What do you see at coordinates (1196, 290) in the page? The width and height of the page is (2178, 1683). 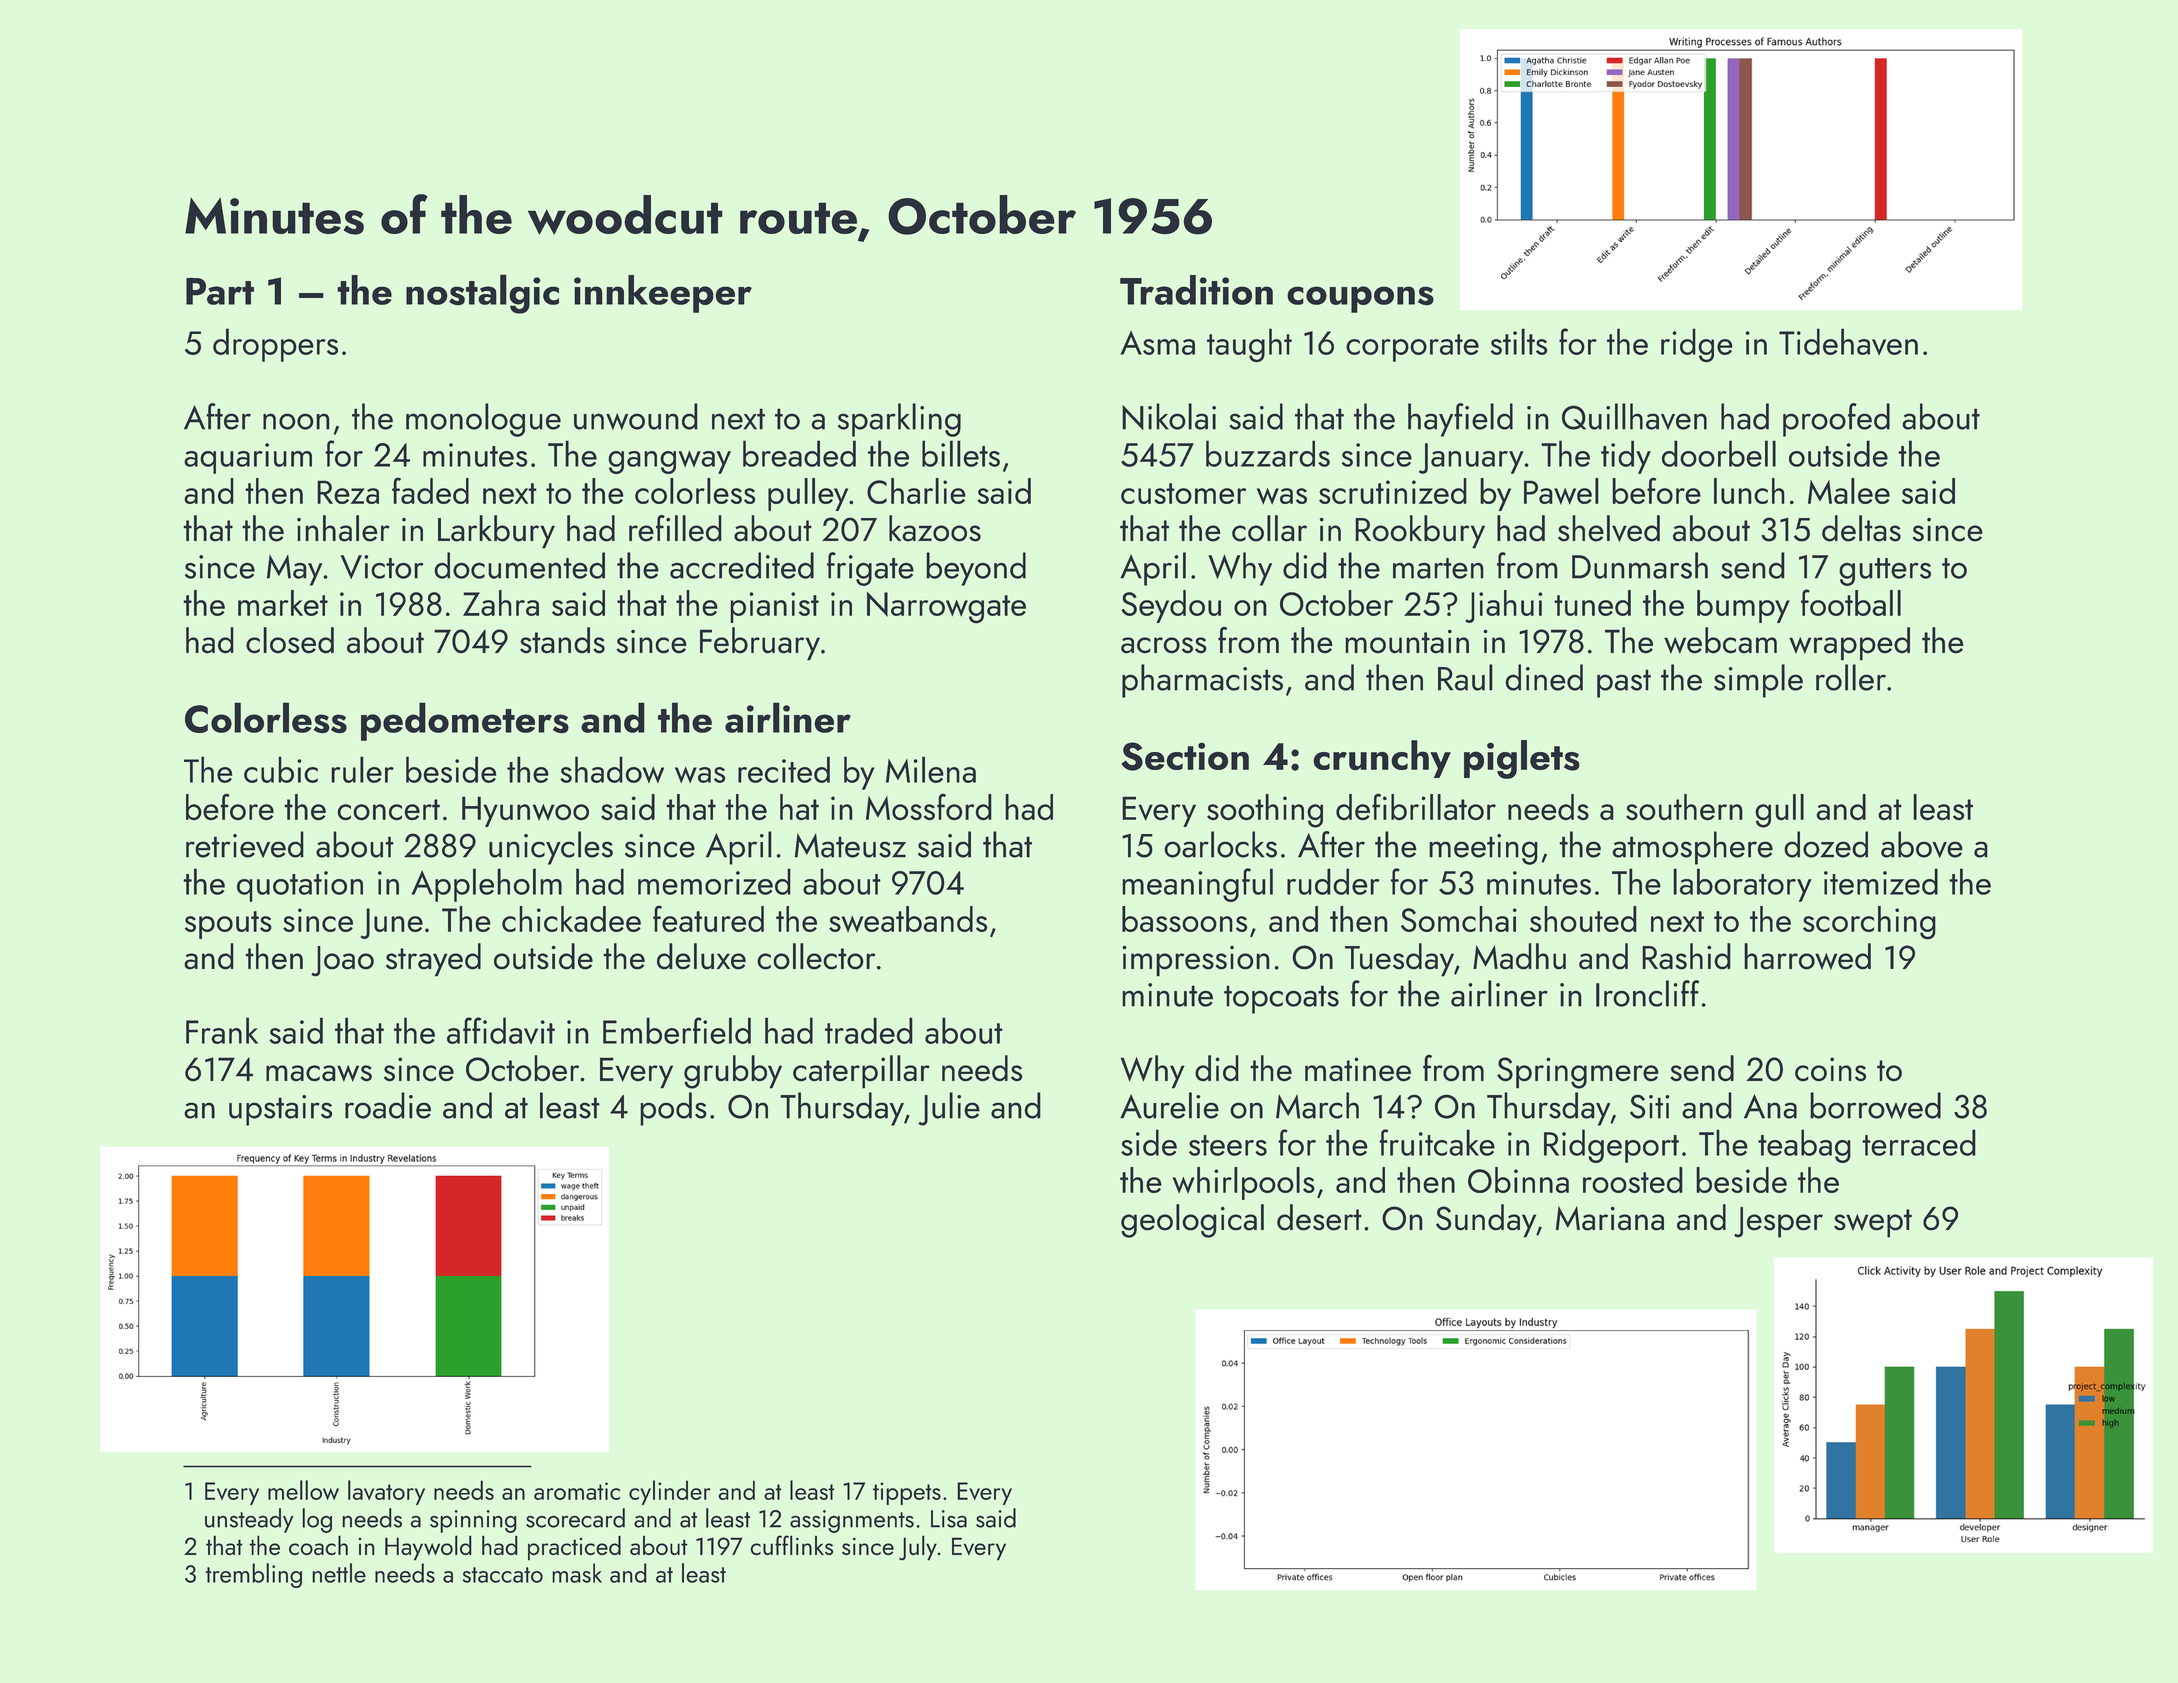 I see `Tradition` at bounding box center [1196, 290].
